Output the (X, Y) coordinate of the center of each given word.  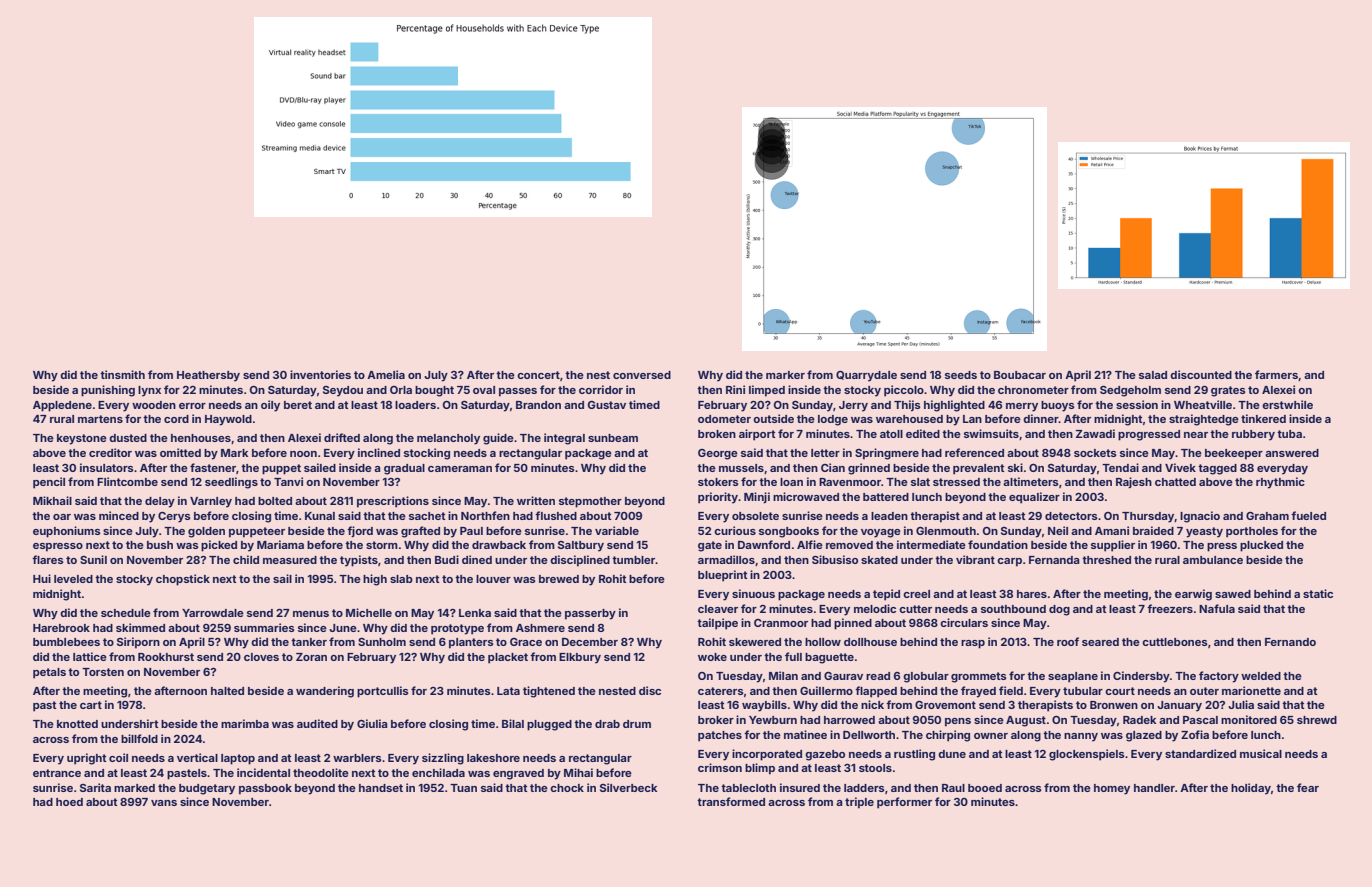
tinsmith (122, 374)
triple (859, 803)
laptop (238, 759)
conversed (642, 375)
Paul (471, 531)
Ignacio (1200, 517)
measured (290, 560)
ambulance (1213, 560)
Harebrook (61, 628)
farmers (1276, 374)
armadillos (726, 559)
